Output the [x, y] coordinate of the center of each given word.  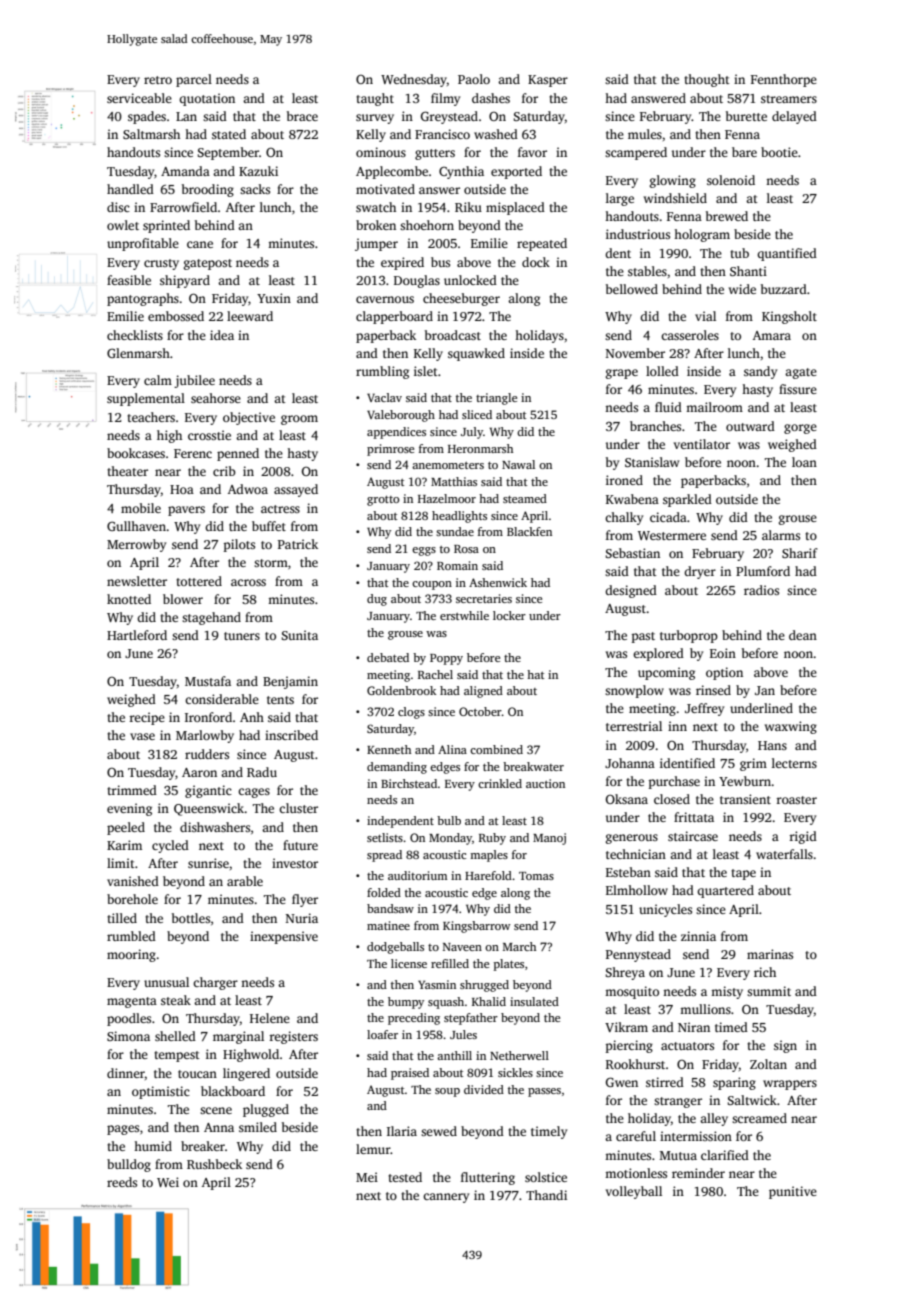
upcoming [666, 673]
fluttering [488, 1178]
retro [158, 80]
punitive [793, 1192]
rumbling [382, 372]
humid [153, 1146]
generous [632, 839]
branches [655, 426]
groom [299, 420]
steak [176, 1000]
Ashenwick [498, 582]
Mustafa [208, 681]
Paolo [474, 79]
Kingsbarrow [477, 927]
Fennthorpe [784, 80]
